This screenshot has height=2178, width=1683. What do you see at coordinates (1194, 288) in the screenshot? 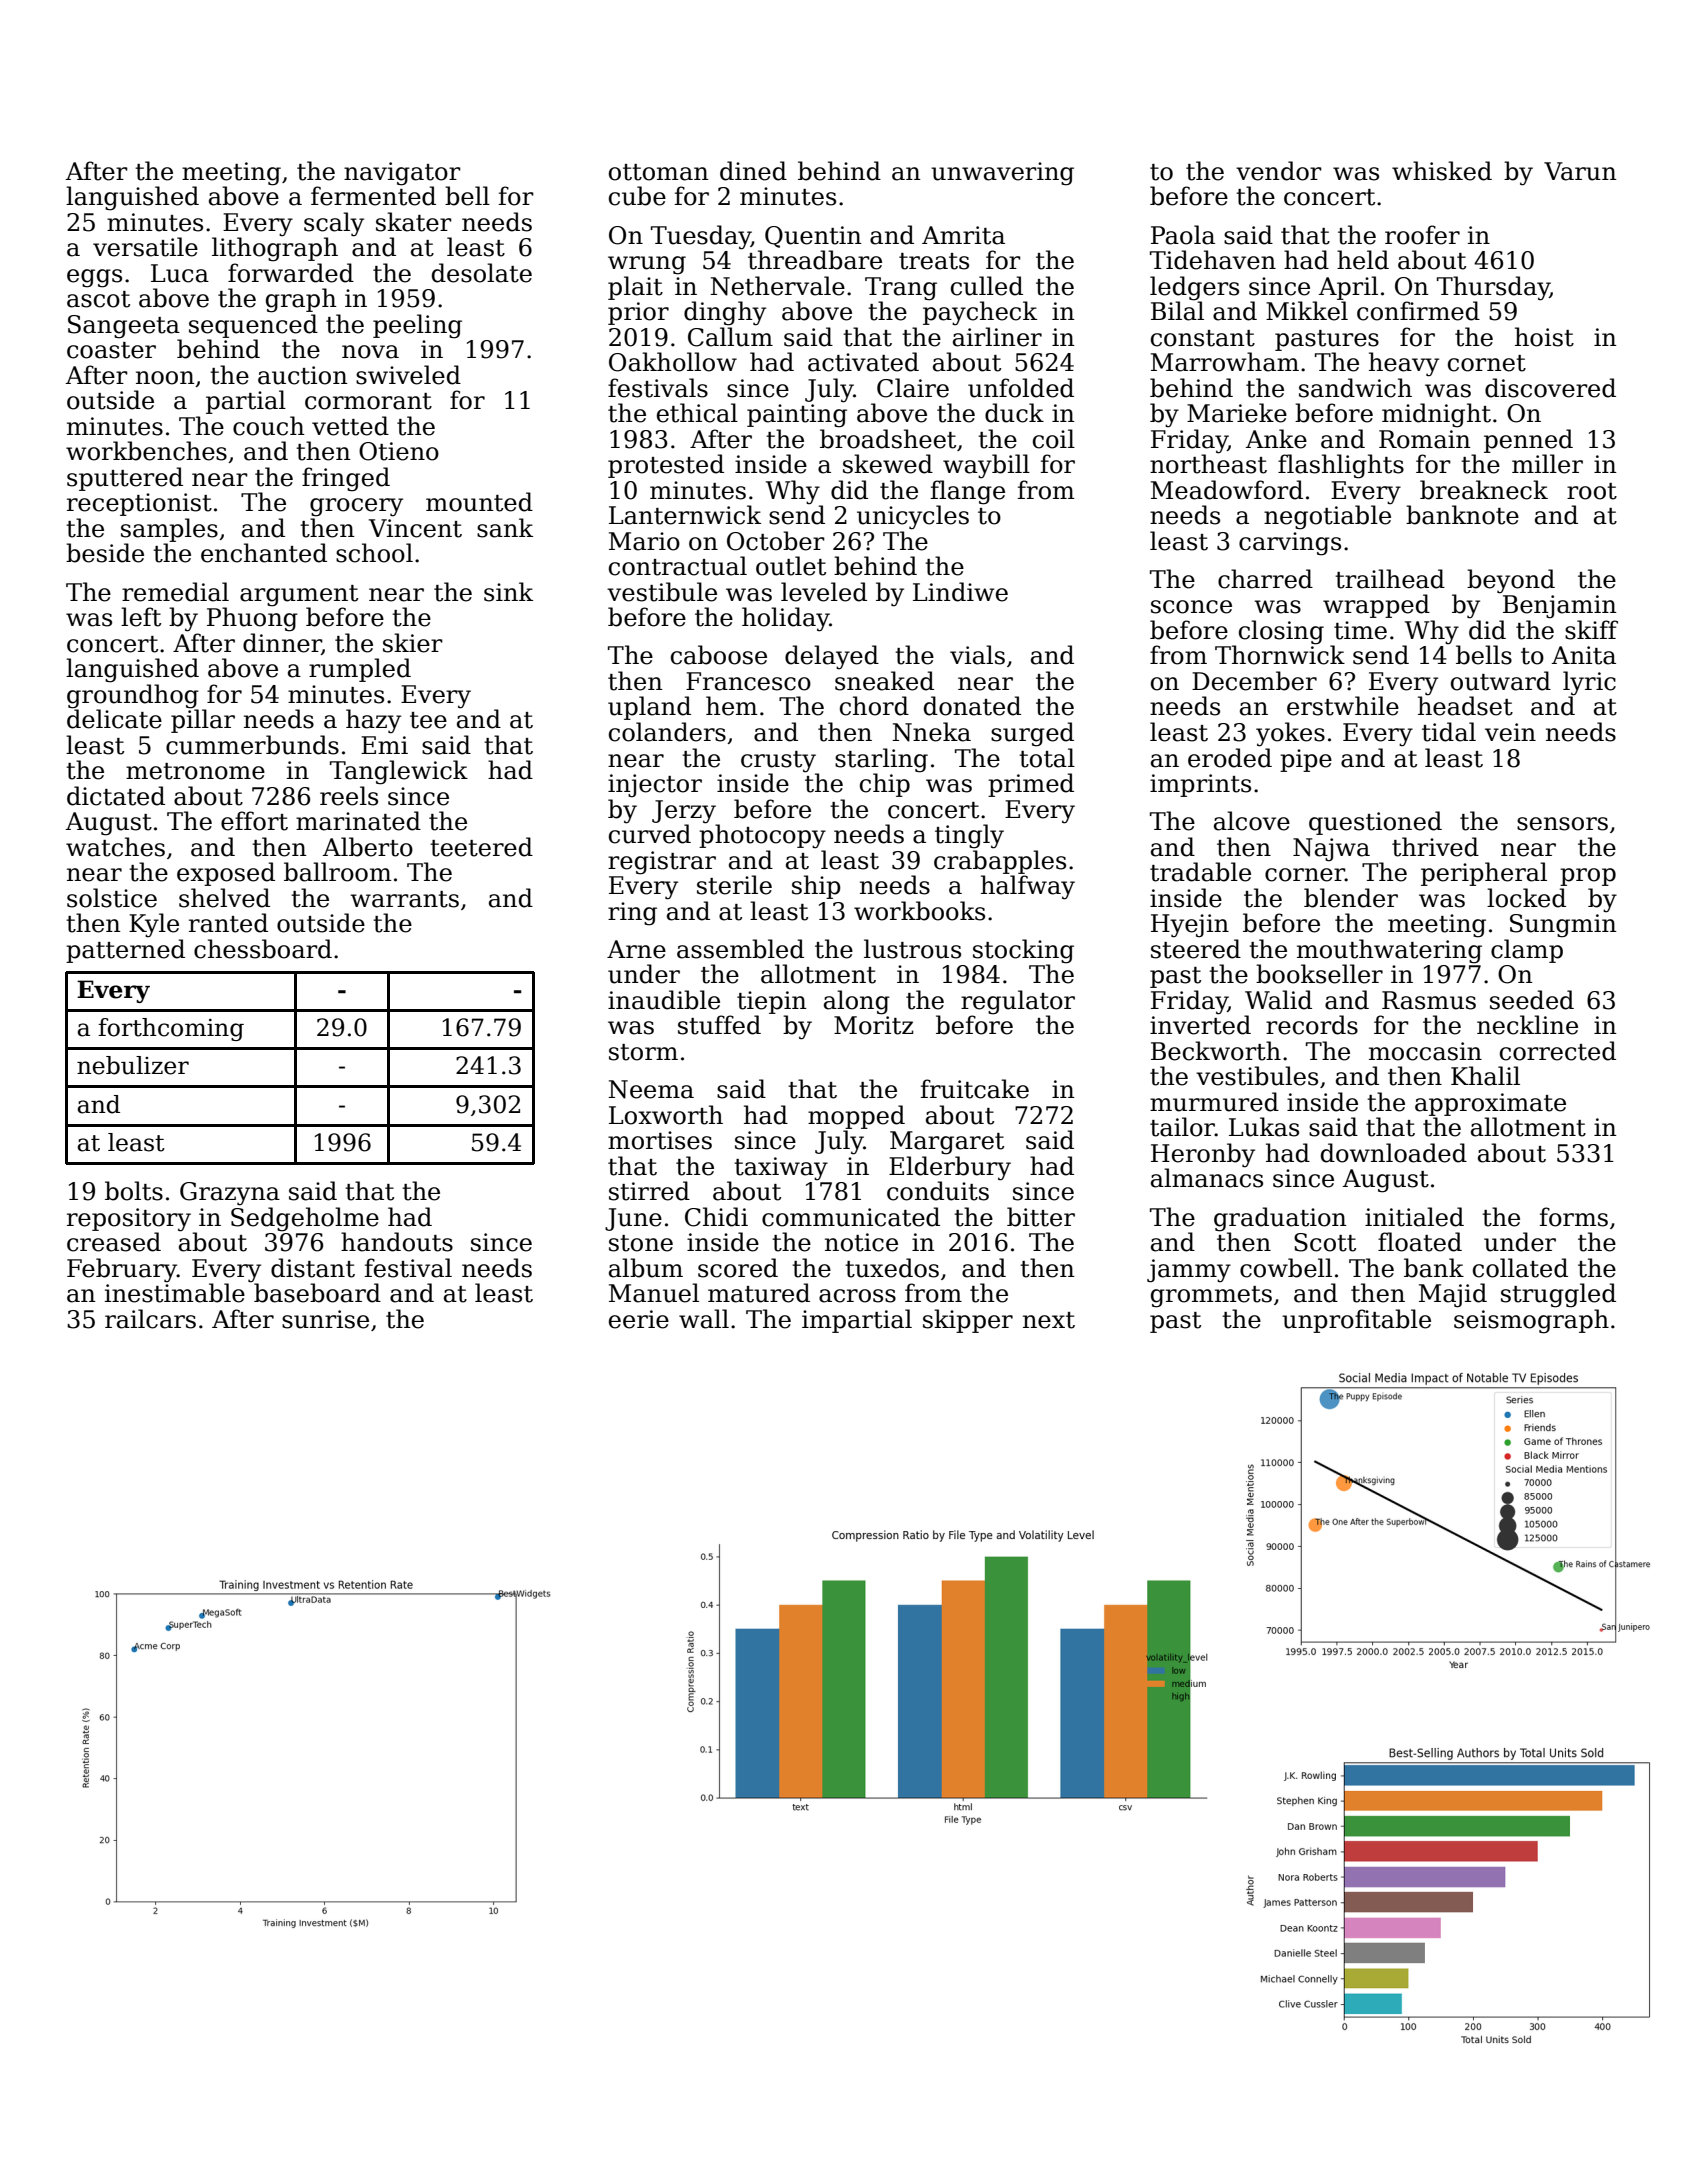
I see `ledgers` at bounding box center [1194, 288].
